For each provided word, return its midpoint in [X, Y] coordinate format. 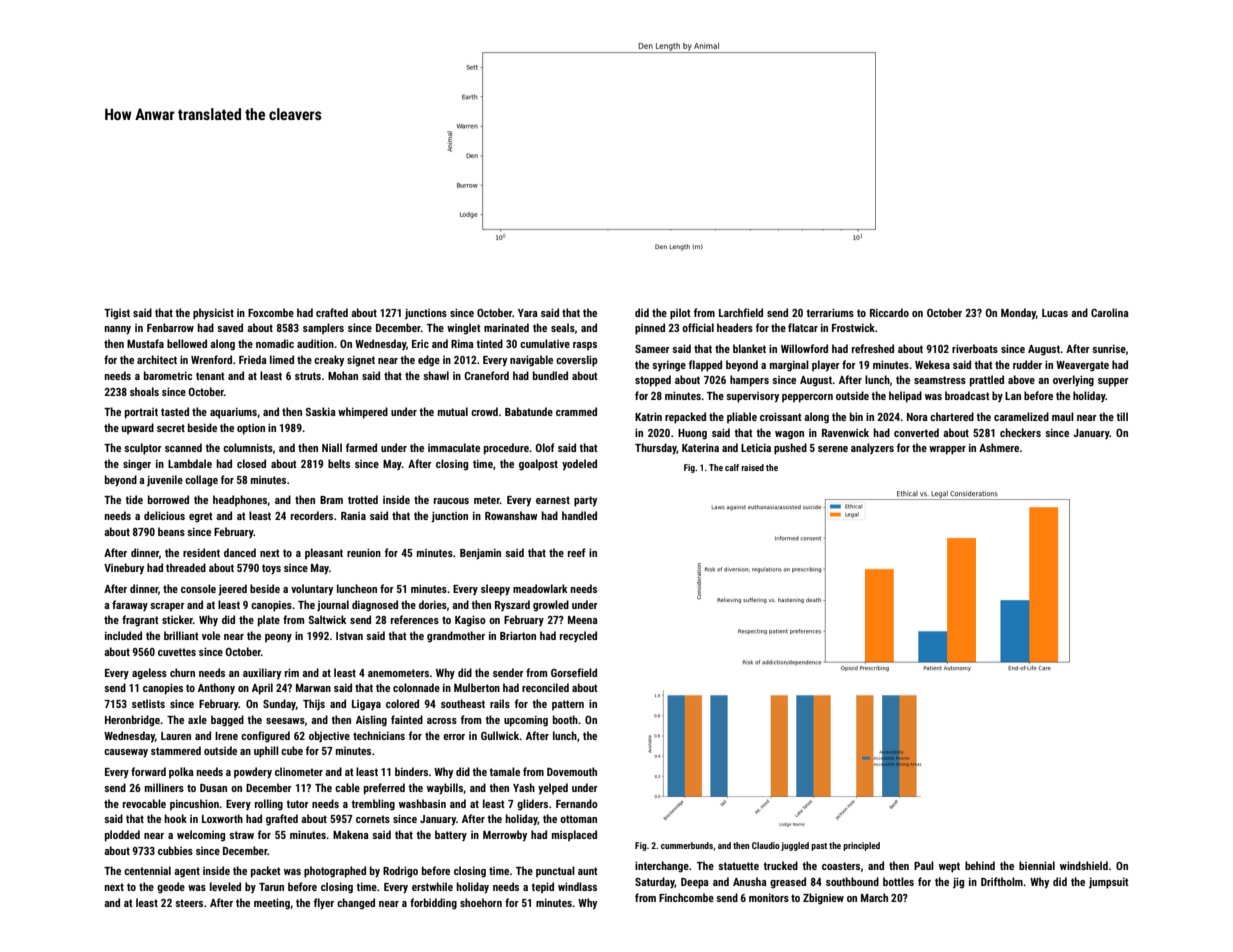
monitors [769, 898]
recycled [578, 636]
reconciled [545, 687]
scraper [167, 607]
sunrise [1109, 349]
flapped [705, 366]
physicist [213, 314]
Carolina [1110, 312]
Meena [583, 620]
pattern [568, 705]
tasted [175, 411]
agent [187, 872]
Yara [528, 313]
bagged [227, 721]
